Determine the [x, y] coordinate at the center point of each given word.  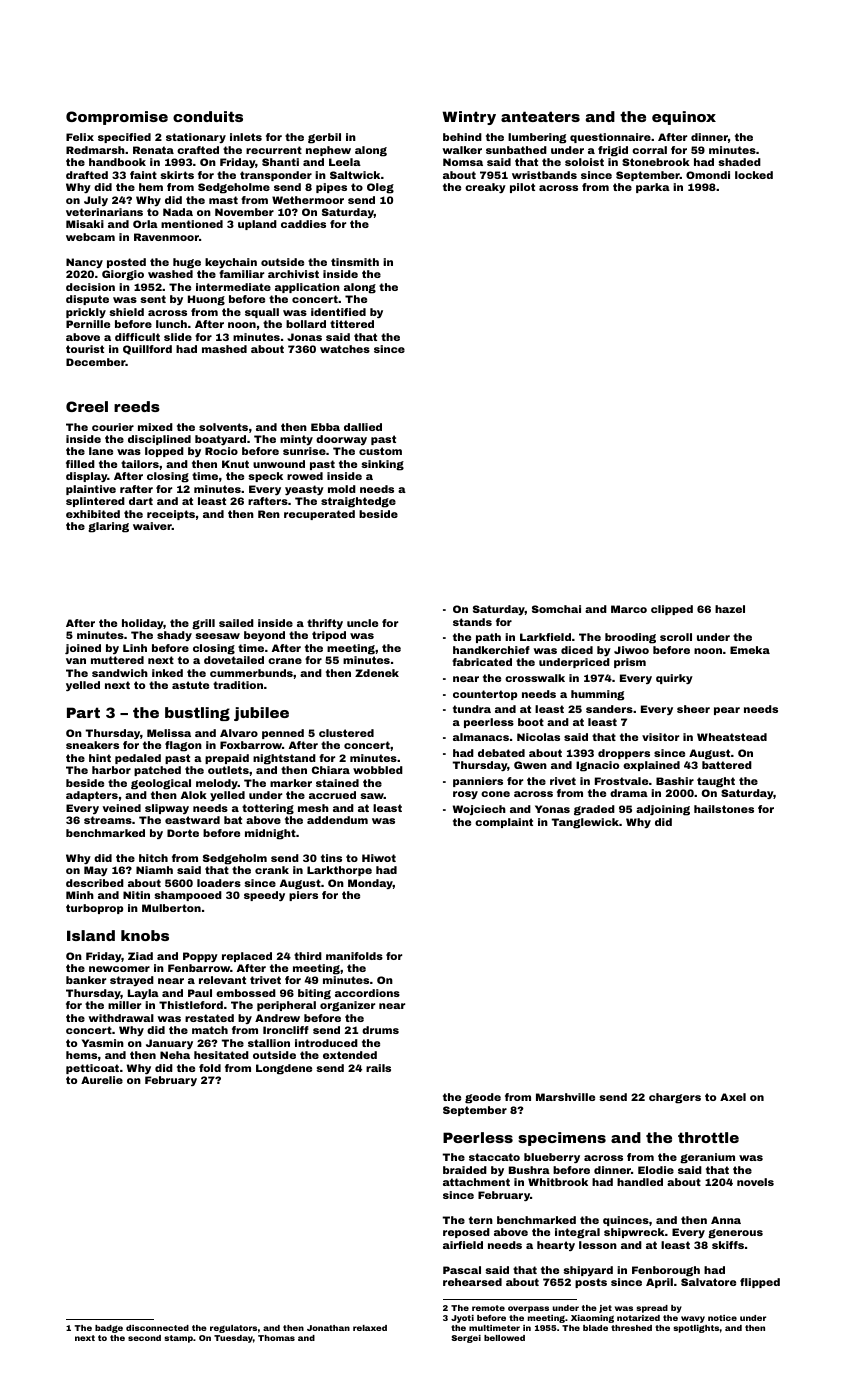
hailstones [724, 809]
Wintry [469, 118]
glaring [108, 527]
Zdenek [377, 673]
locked [754, 175]
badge [109, 1329]
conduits [208, 116]
